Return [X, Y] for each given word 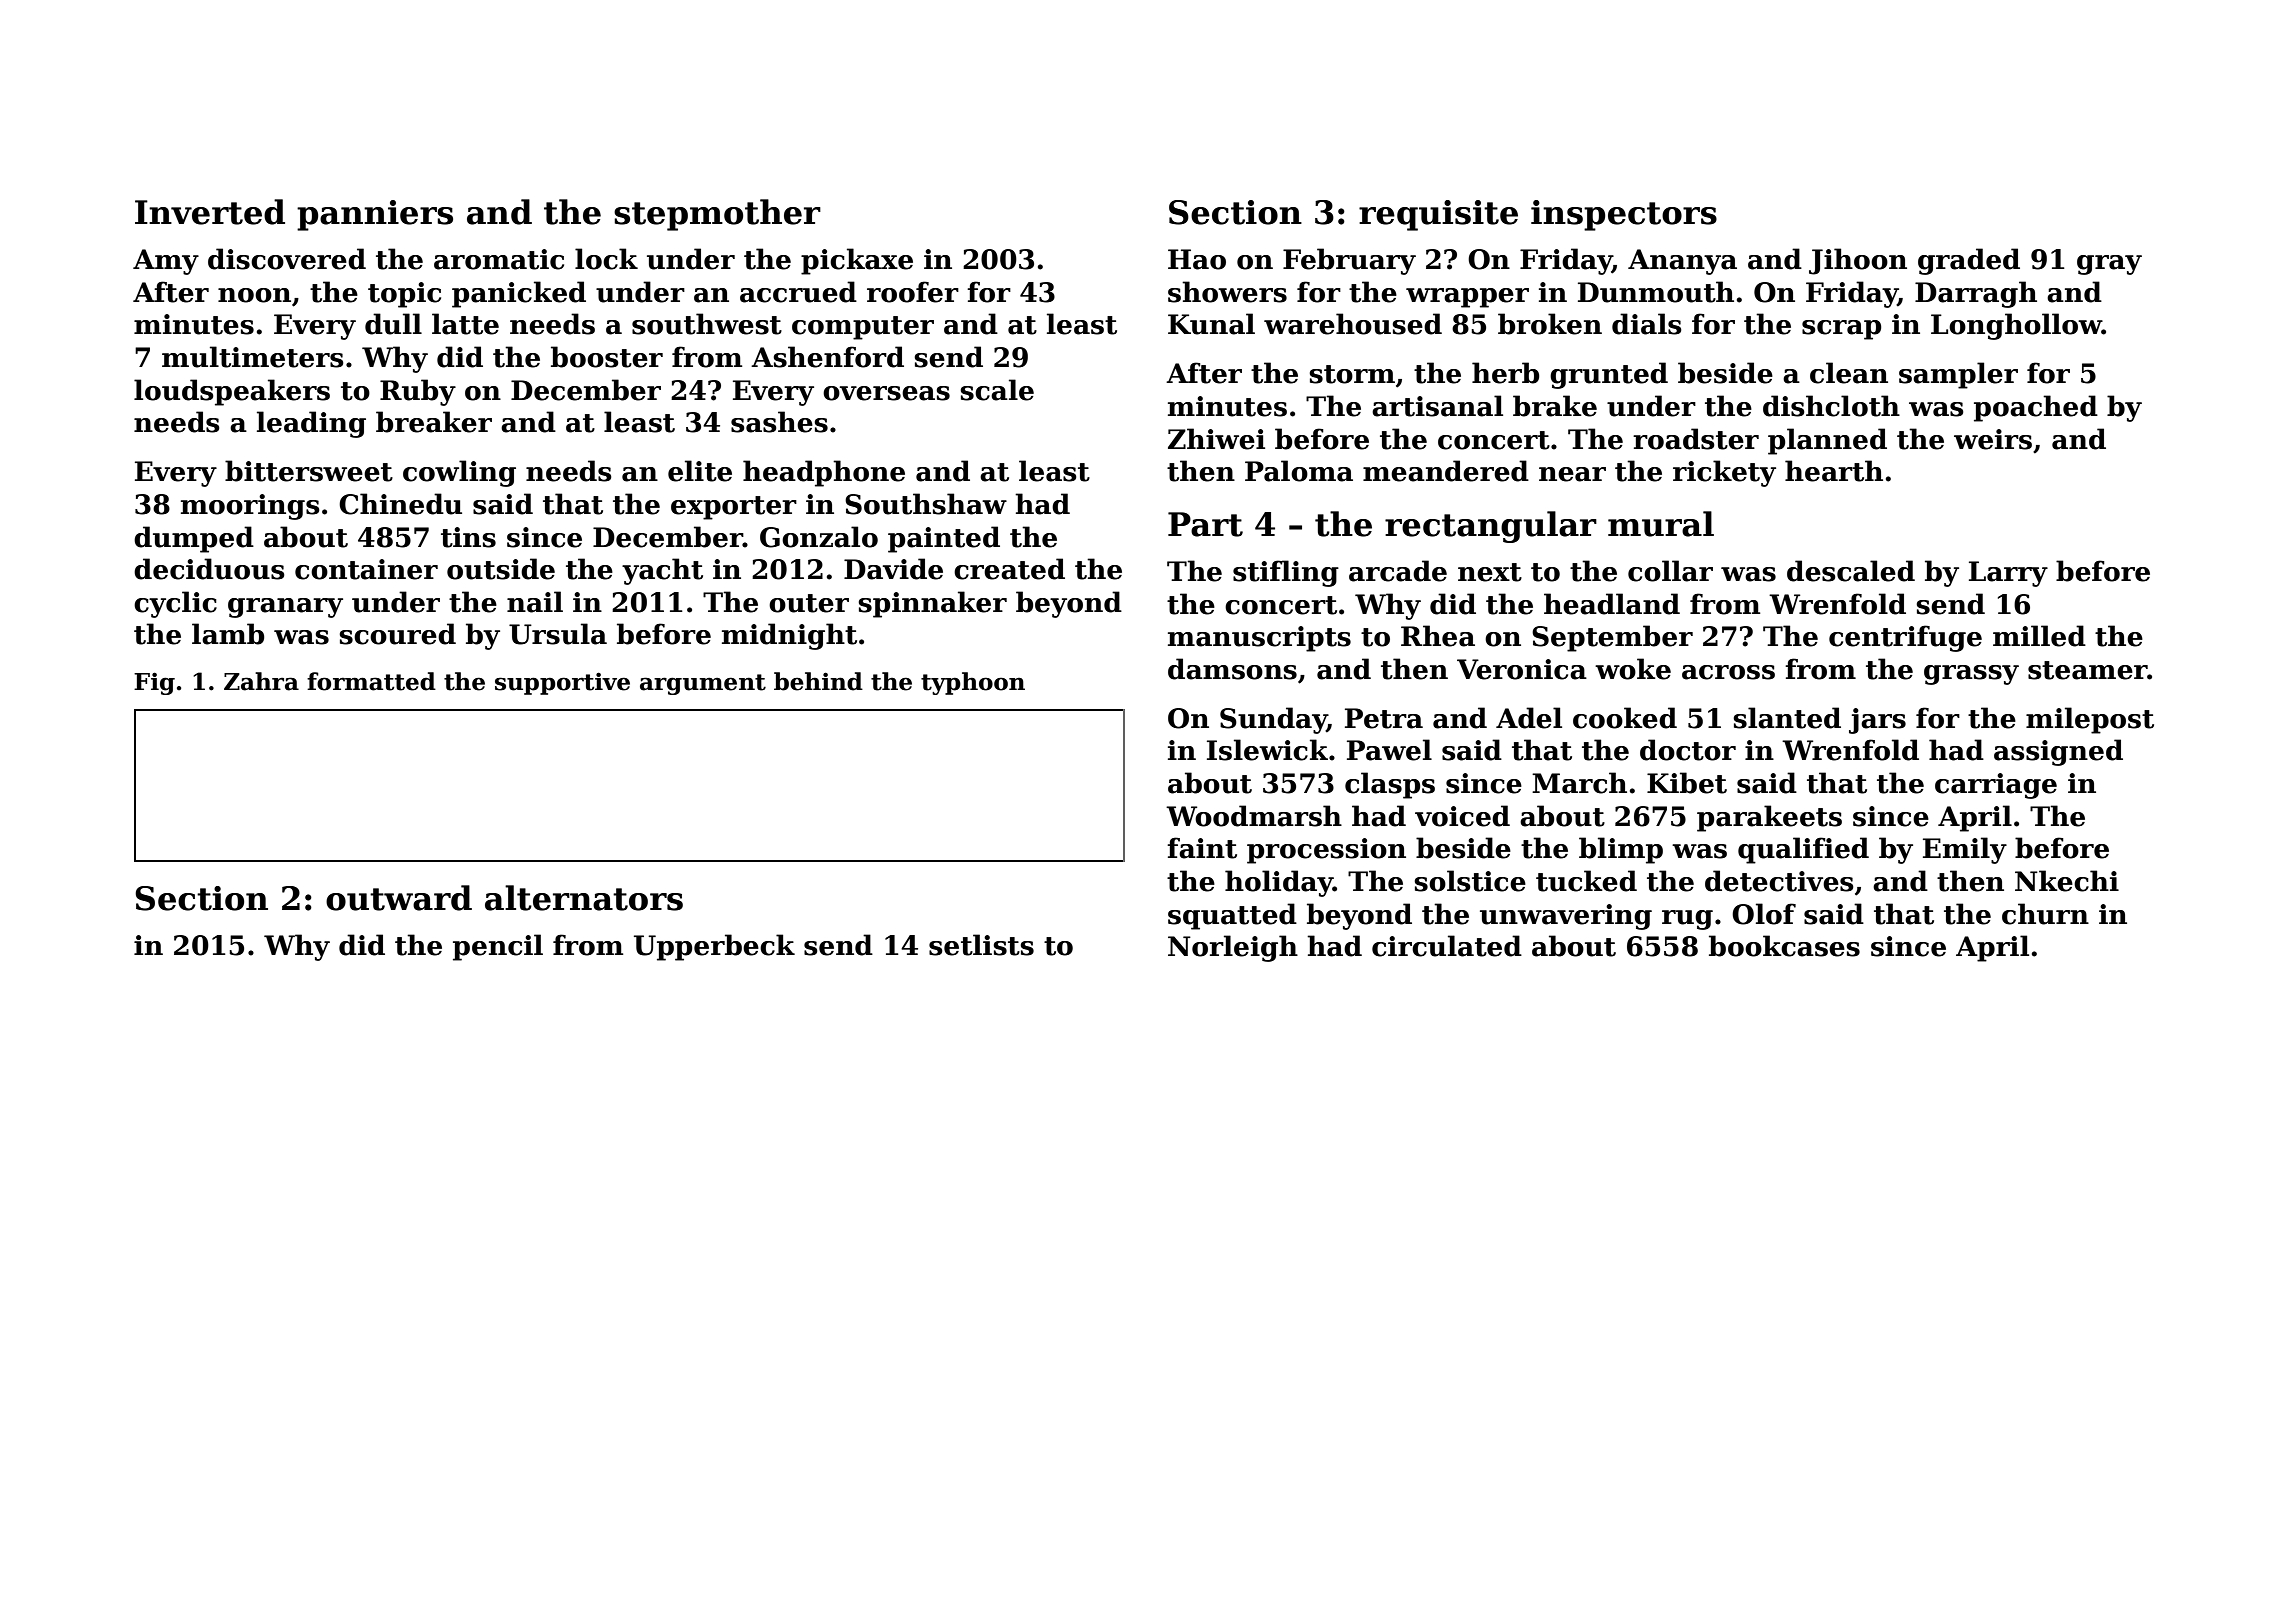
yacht [662, 571]
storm [1352, 374]
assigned [2058, 752]
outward [399, 898]
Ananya [1682, 262]
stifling [1286, 573]
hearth [1834, 471]
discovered [287, 259]
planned [1827, 441]
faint [1202, 848]
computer [863, 328]
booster [607, 357]
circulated [1447, 946]
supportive [562, 683]
